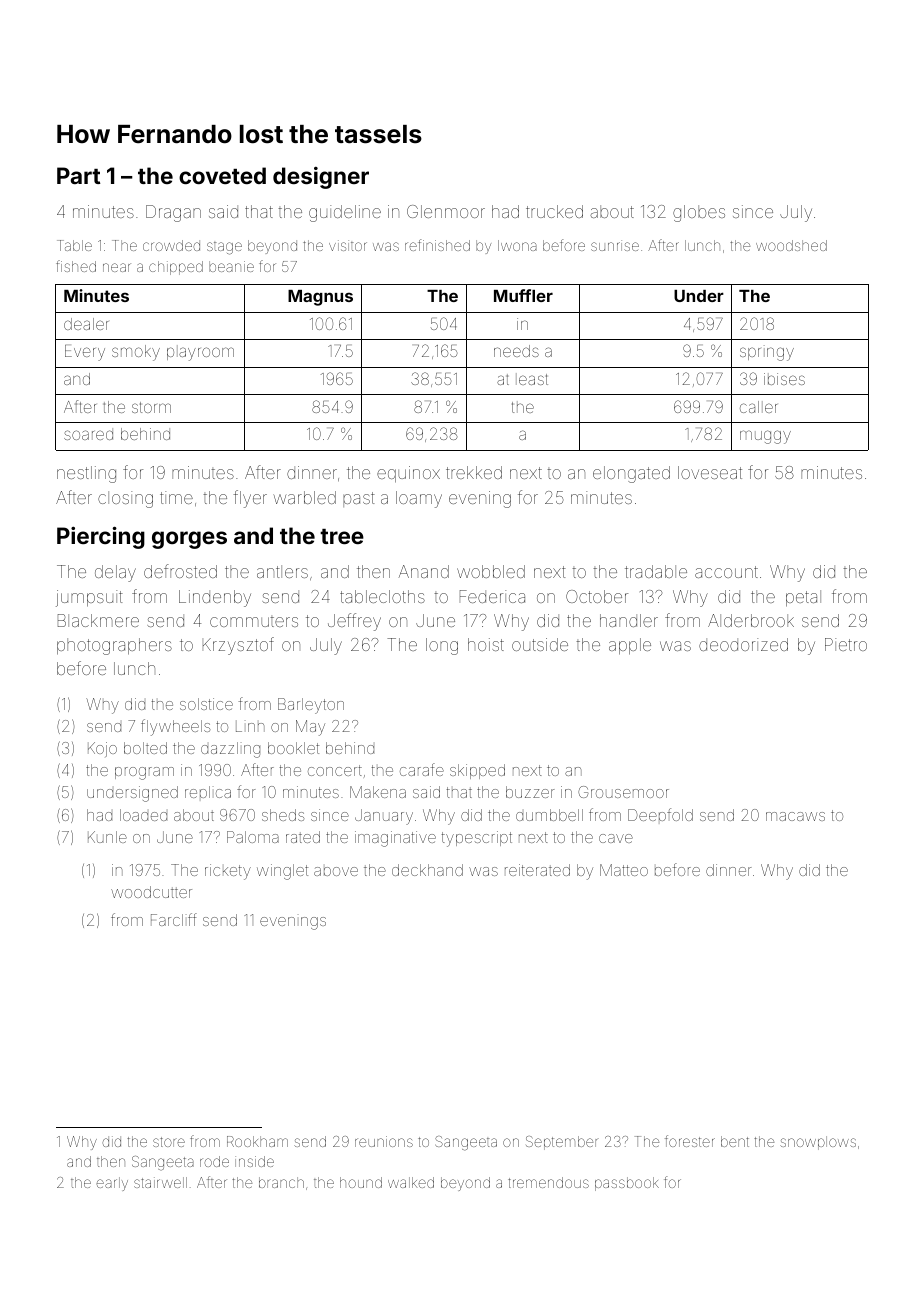 The image size is (924, 1308). Describe the element at coordinates (143, 815) in the image. I see `loaded` at that location.
